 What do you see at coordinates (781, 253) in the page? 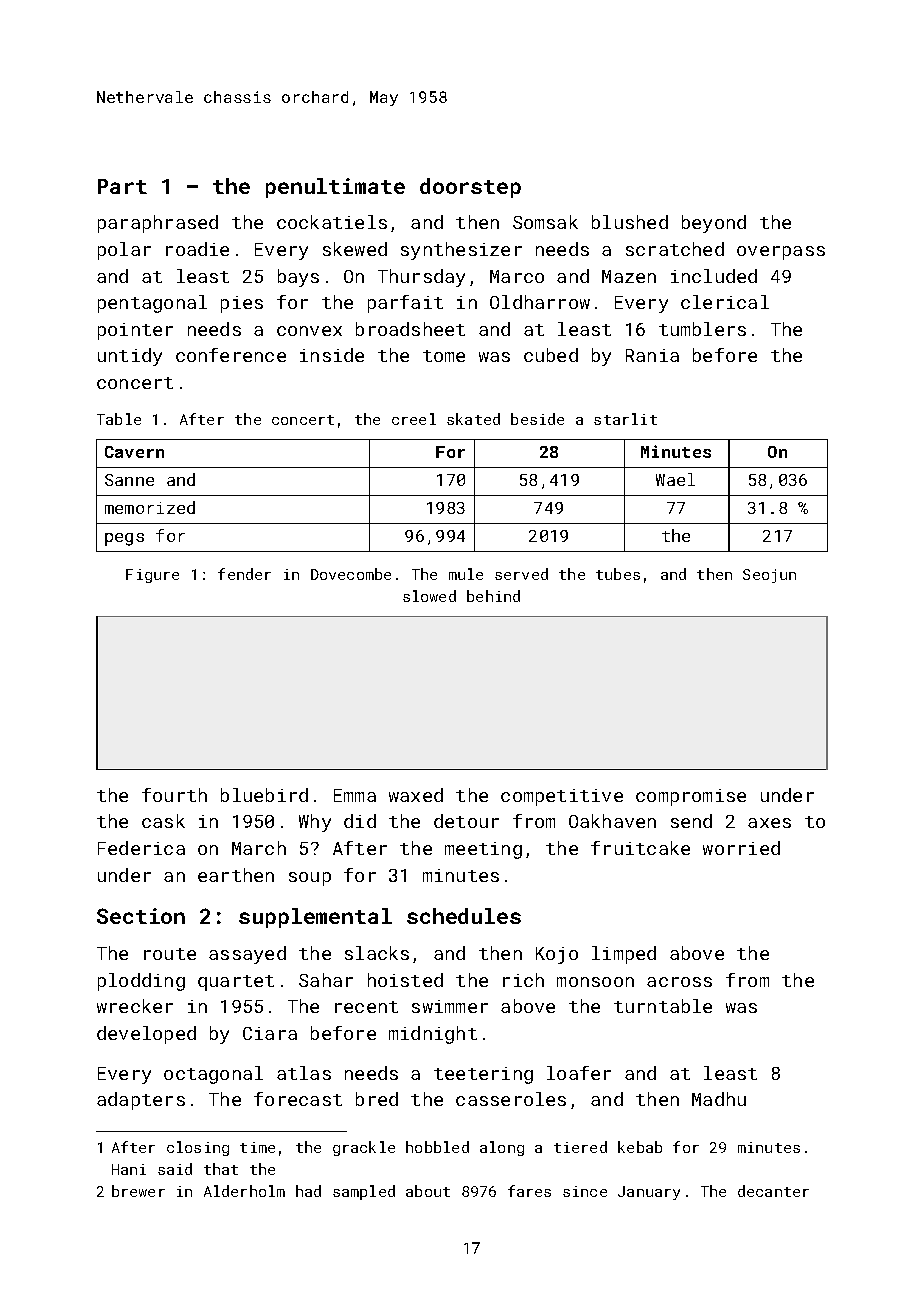
I see `overpass` at bounding box center [781, 253].
